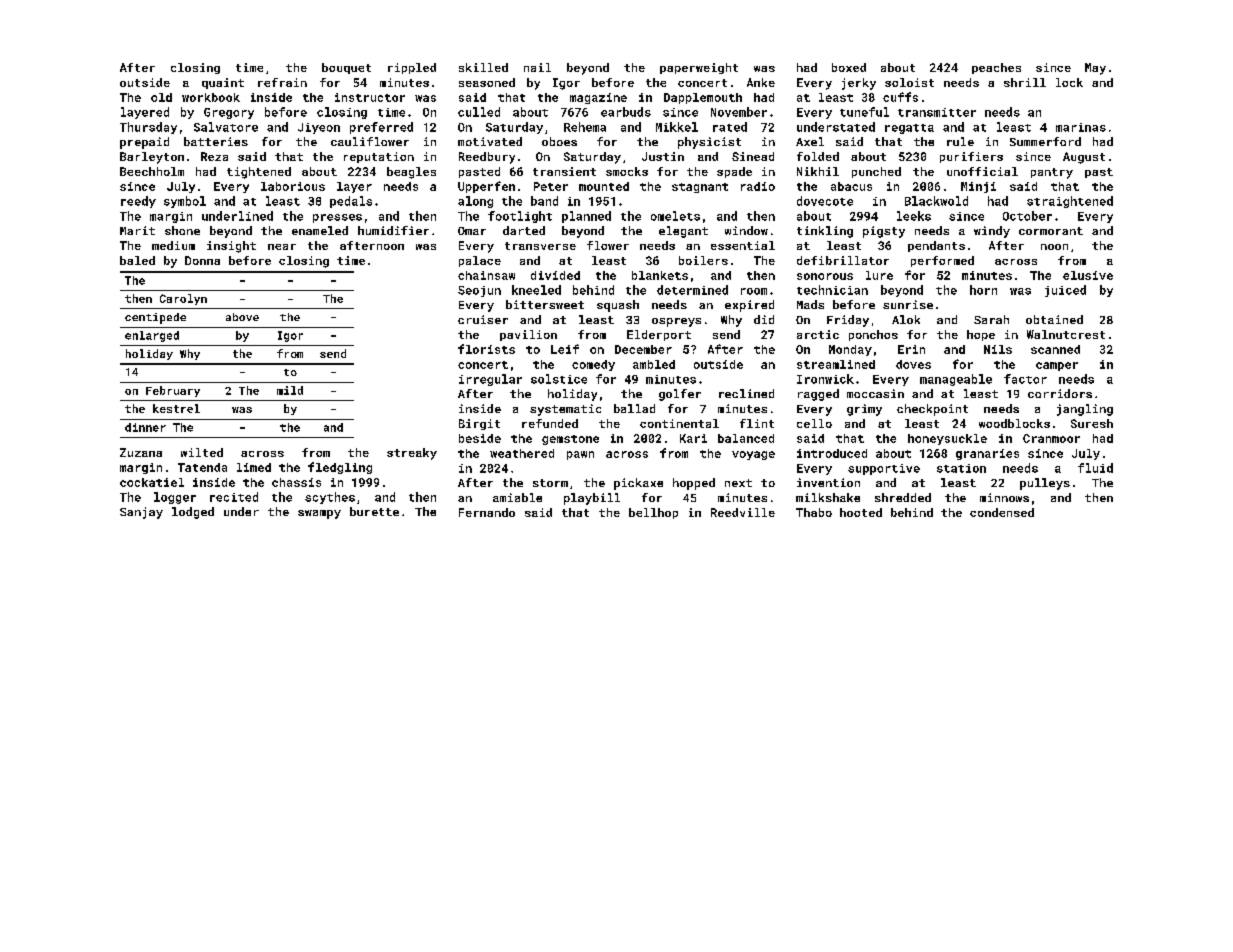 This screenshot has height=952, width=1233. What do you see at coordinates (565, 410) in the screenshot?
I see `systematic` at bounding box center [565, 410].
